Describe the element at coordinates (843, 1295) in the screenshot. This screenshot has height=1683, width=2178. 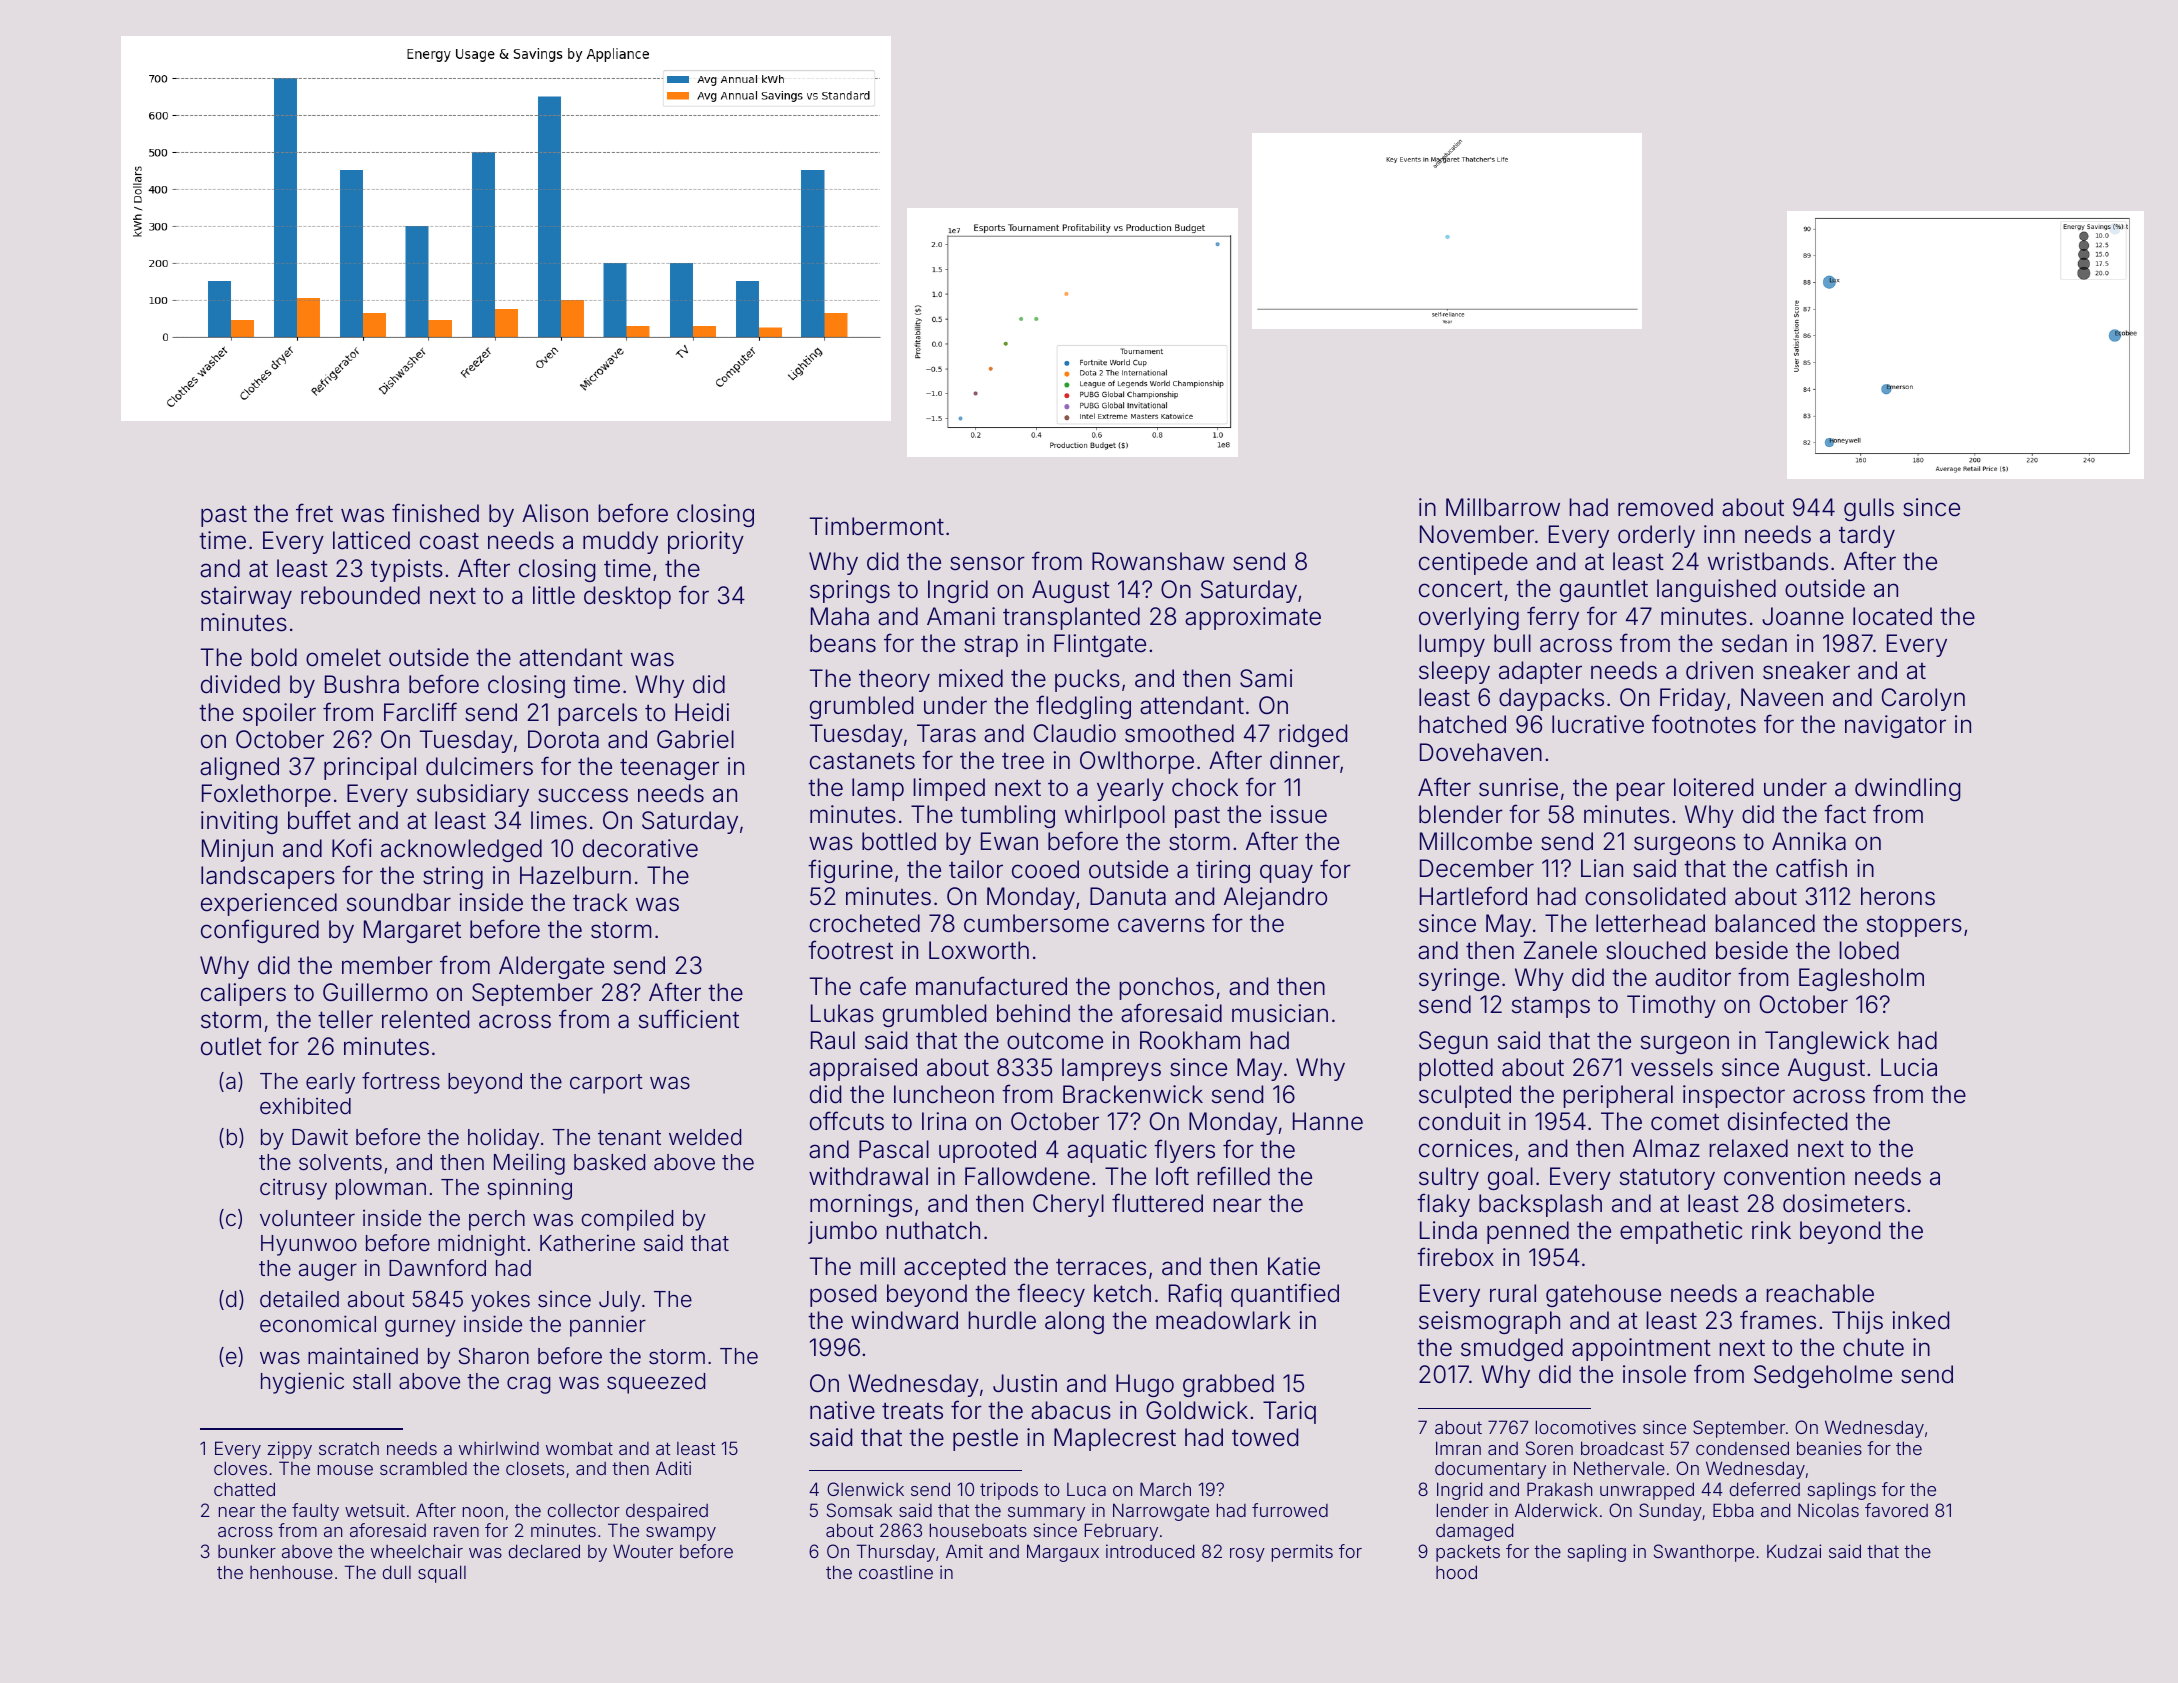
I see `posed` at that location.
